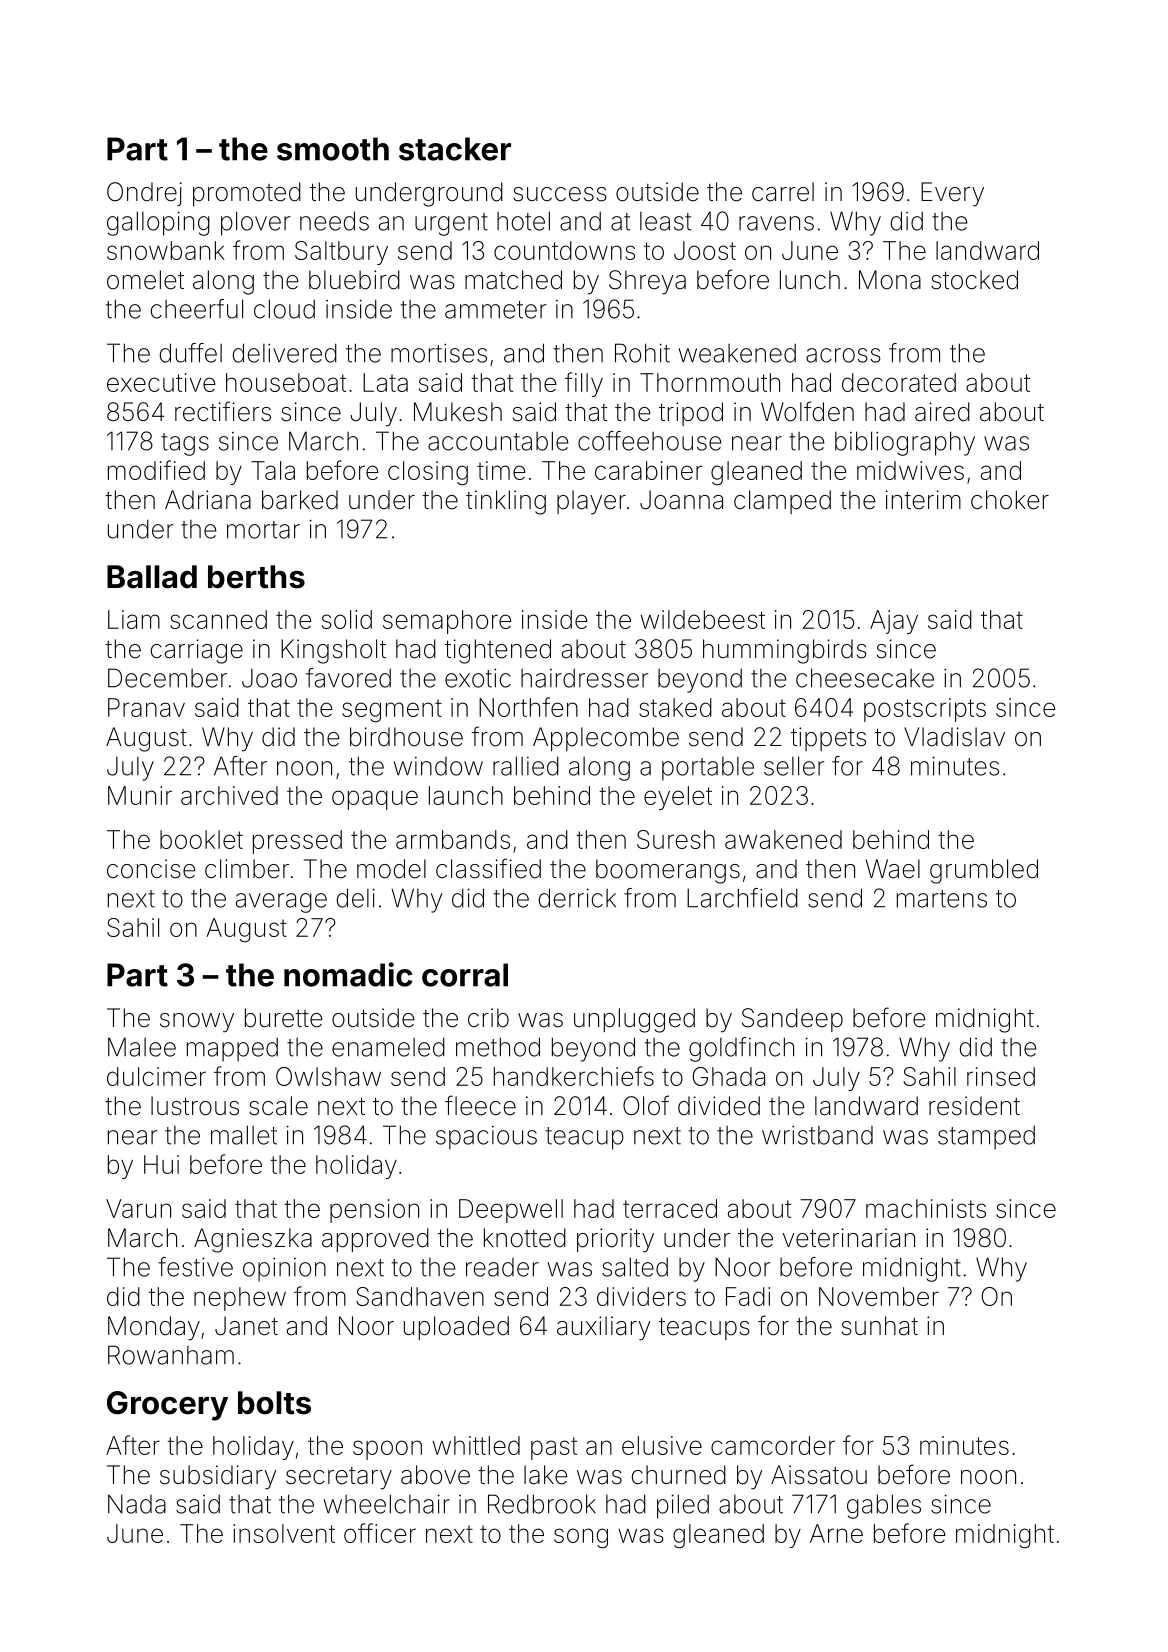 Image resolution: width=1168 pixels, height=1652 pixels. Describe the element at coordinates (574, 1076) in the page. I see `handkerchiefs` at that location.
